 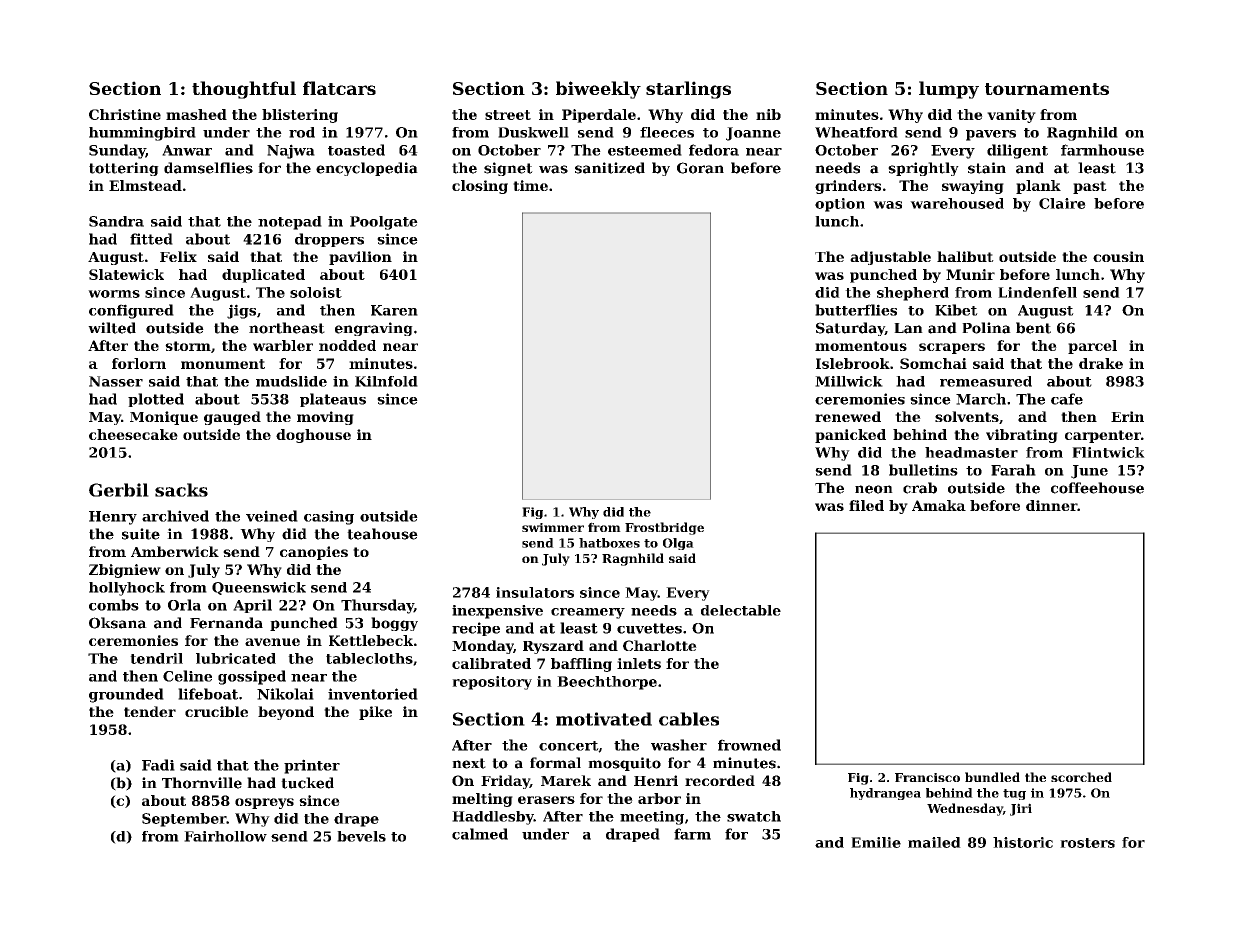 What do you see at coordinates (225, 836) in the page?
I see `Fairhollow` at bounding box center [225, 836].
